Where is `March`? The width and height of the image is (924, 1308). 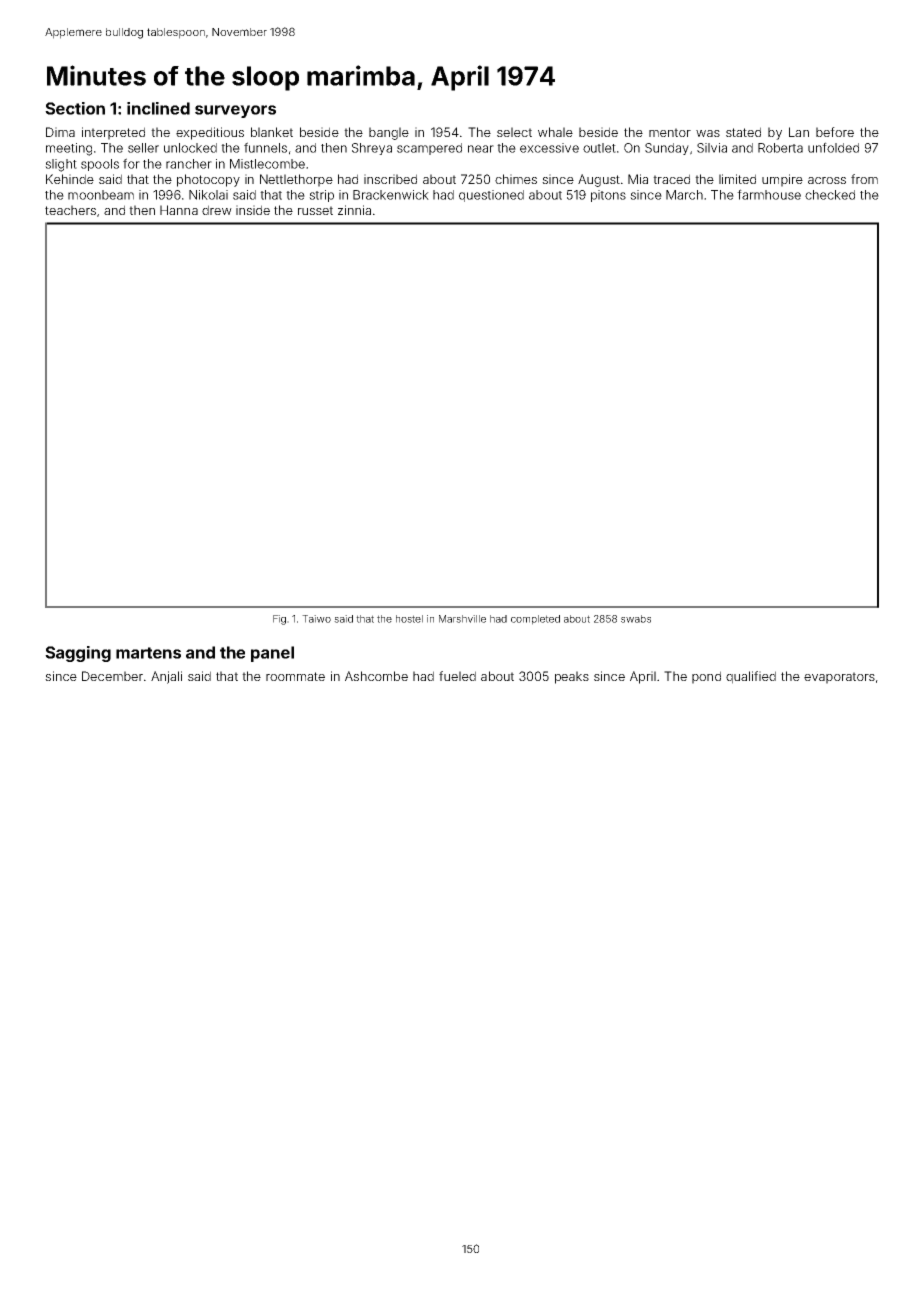 March is located at coordinates (684, 195).
